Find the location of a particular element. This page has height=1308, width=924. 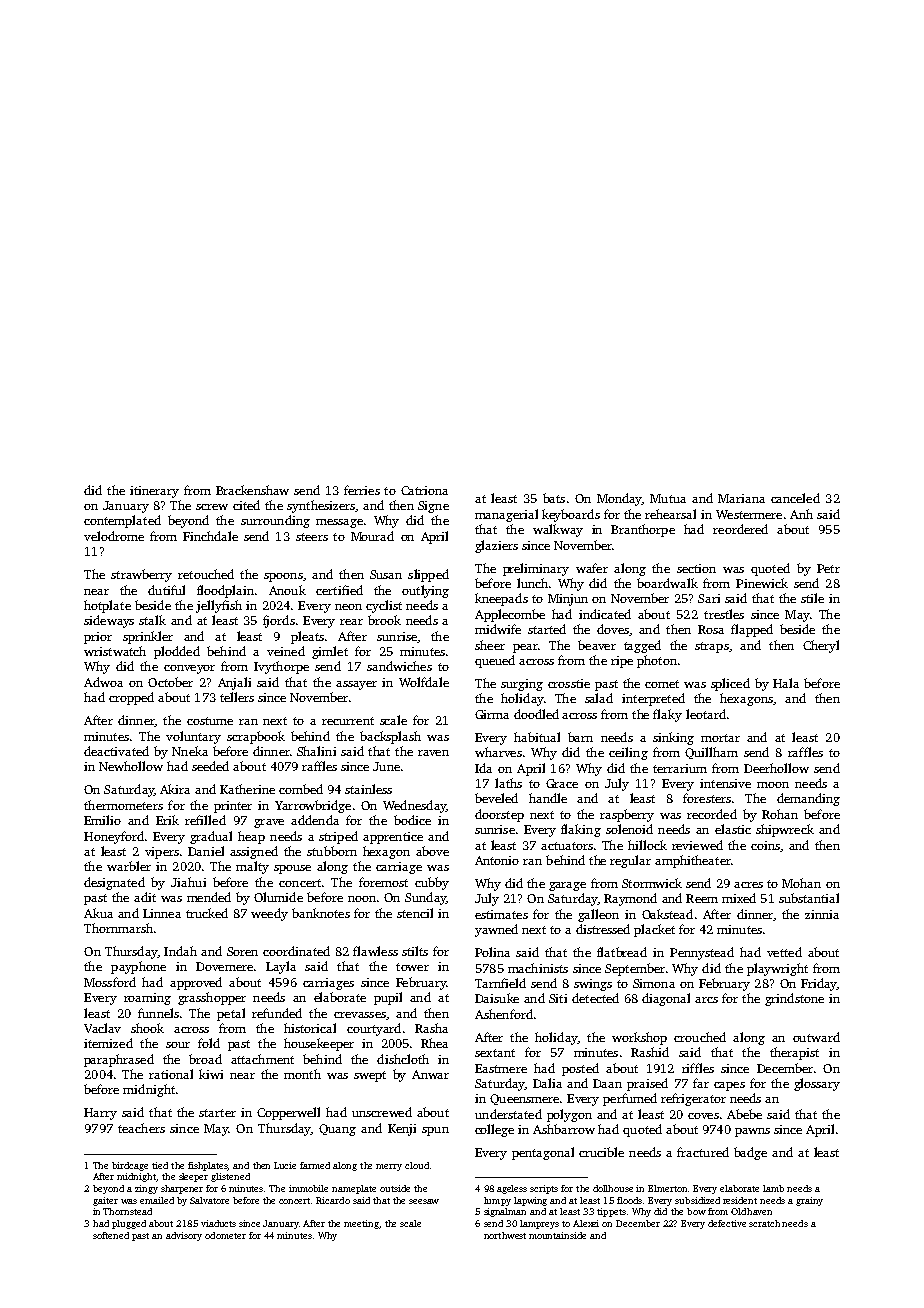

Brackenshaw is located at coordinates (252, 490).
